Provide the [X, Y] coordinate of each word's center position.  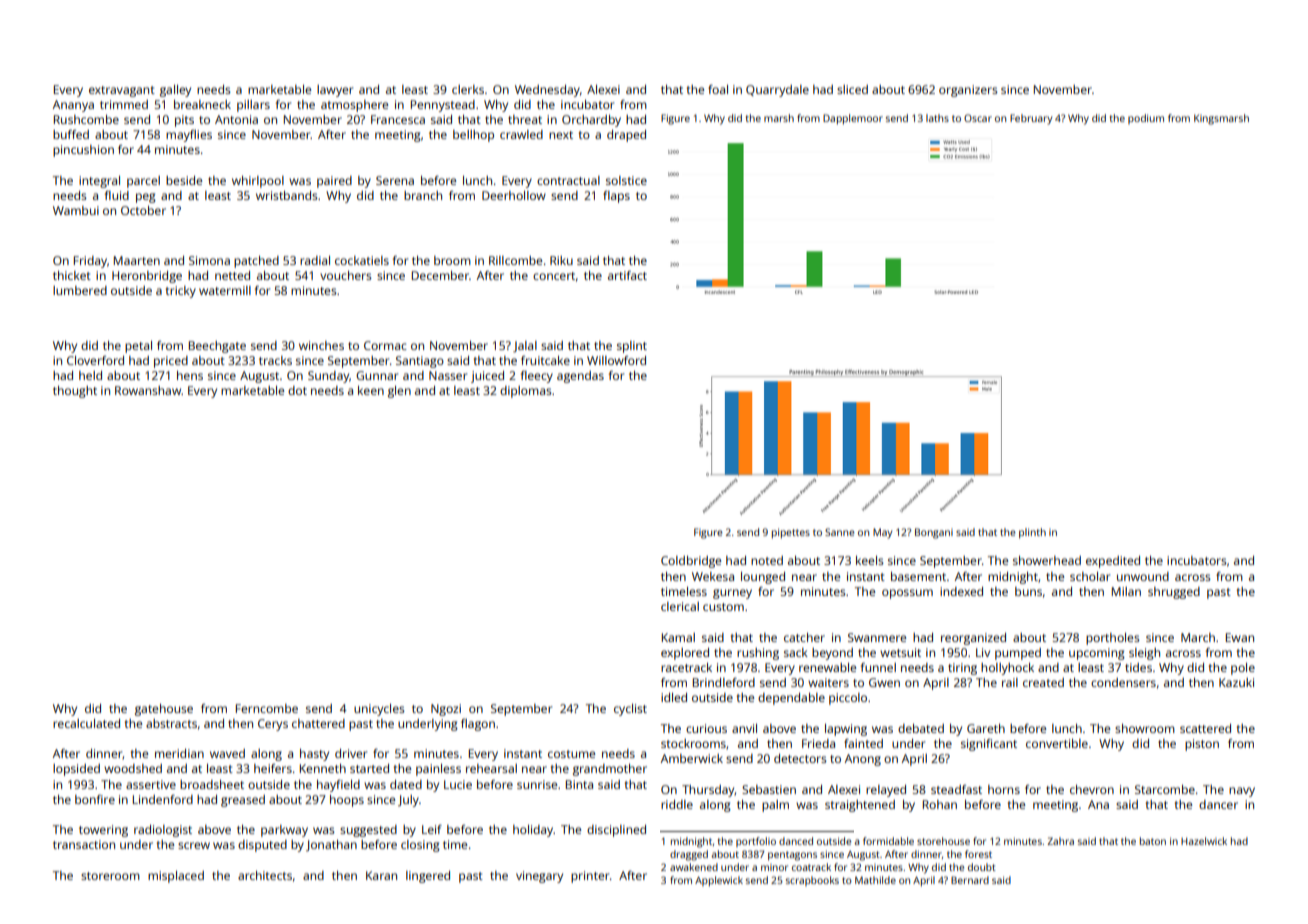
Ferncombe [267, 708]
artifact [627, 275]
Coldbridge [691, 562]
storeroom [110, 876]
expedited [1113, 562]
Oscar [978, 118]
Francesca [398, 119]
